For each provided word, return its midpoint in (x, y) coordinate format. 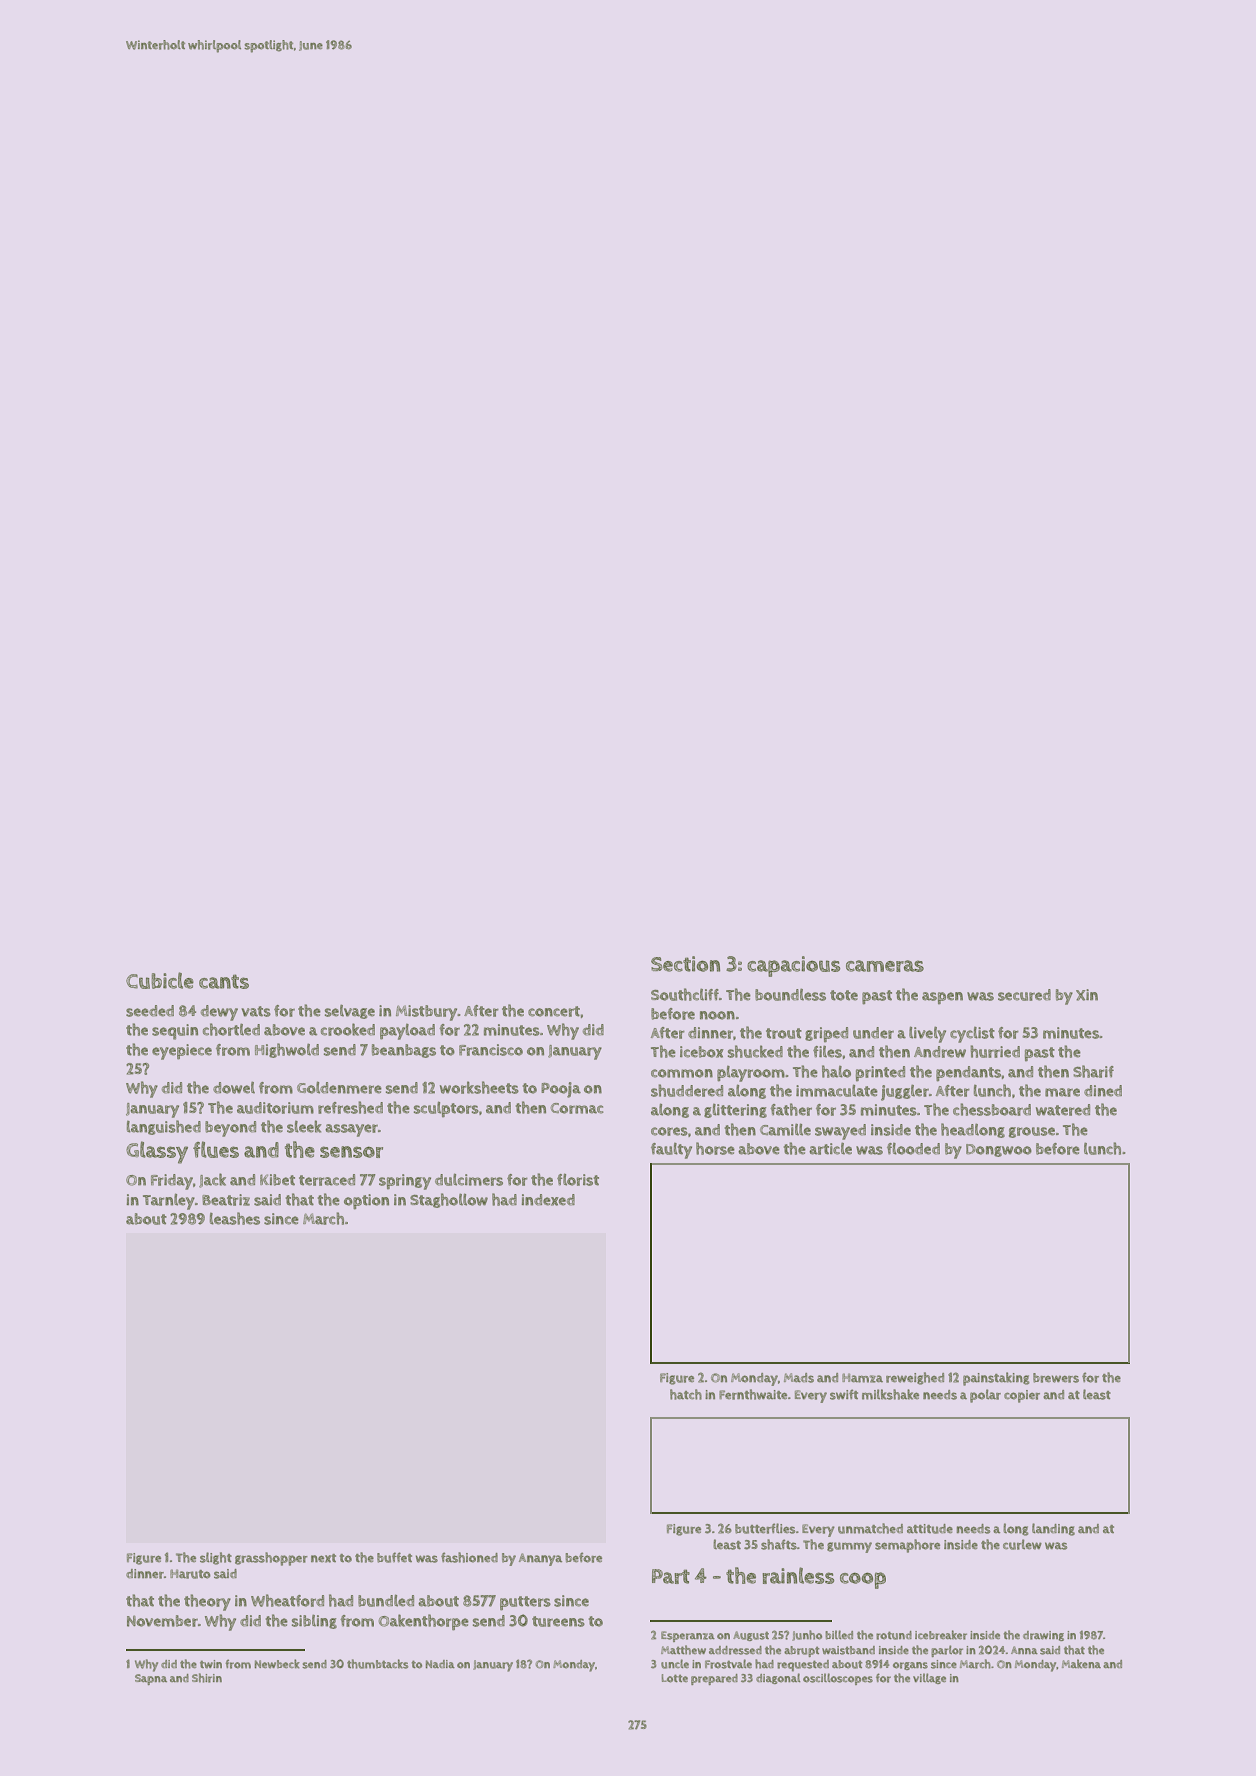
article (830, 1149)
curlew (1022, 1544)
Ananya (540, 1559)
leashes (235, 1218)
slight (216, 1558)
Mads (799, 1378)
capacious (793, 966)
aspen (942, 998)
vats (256, 1011)
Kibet (277, 1180)
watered (1063, 1110)
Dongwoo (999, 1150)
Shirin (207, 1678)
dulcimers (469, 1179)
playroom (751, 1074)
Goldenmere (339, 1087)
